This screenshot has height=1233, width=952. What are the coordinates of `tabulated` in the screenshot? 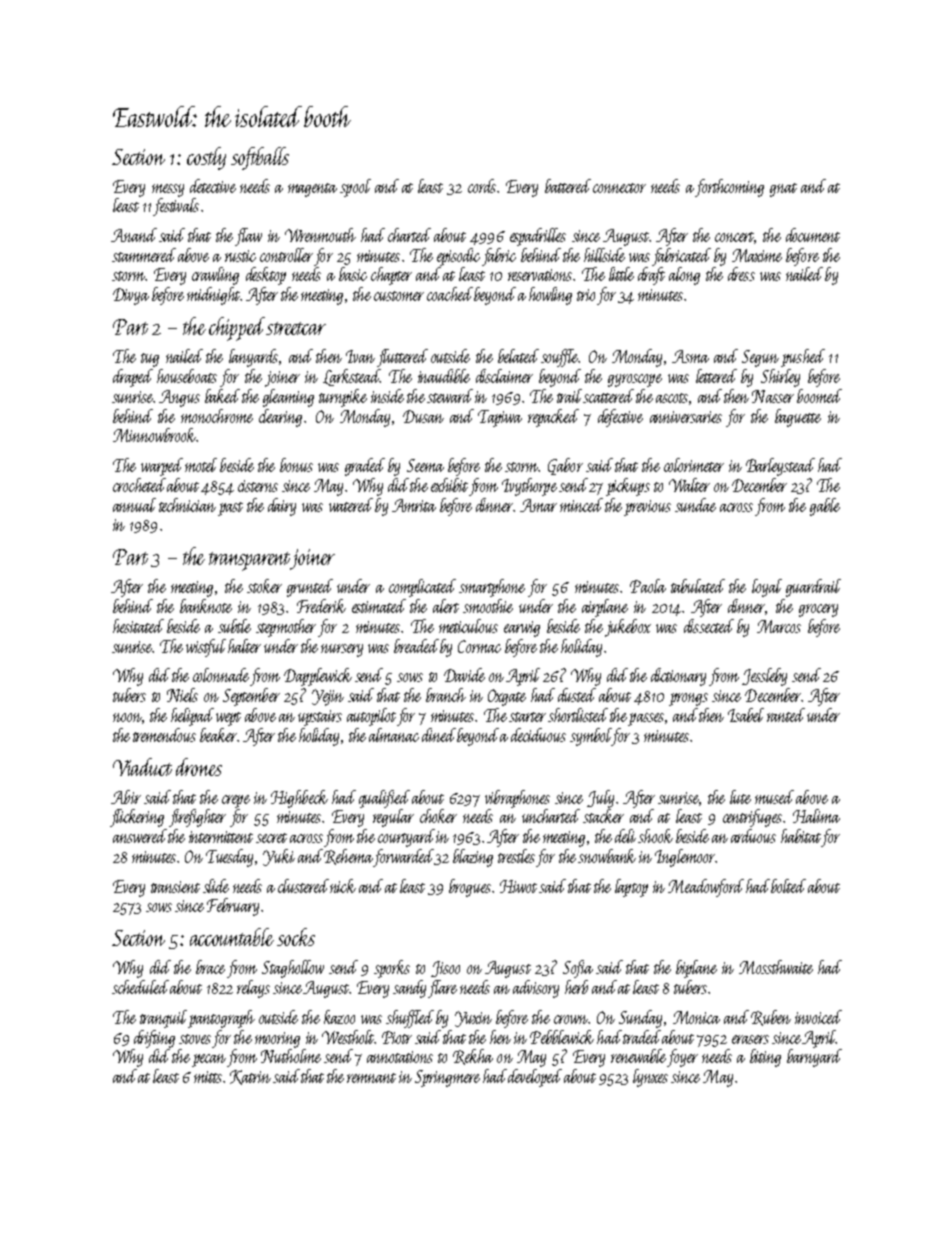 It's located at (698, 586).
